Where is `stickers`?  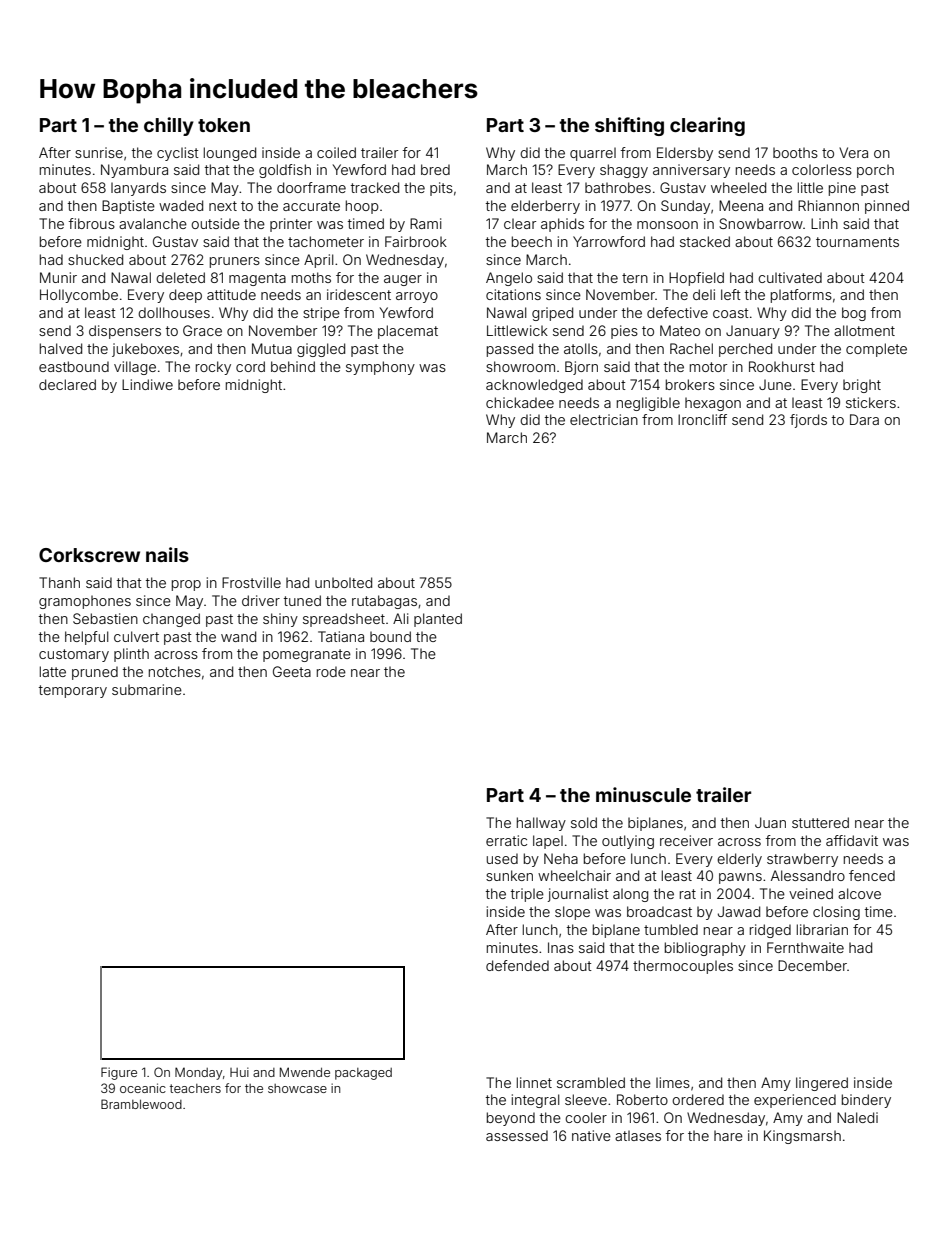 stickers is located at coordinates (871, 402).
